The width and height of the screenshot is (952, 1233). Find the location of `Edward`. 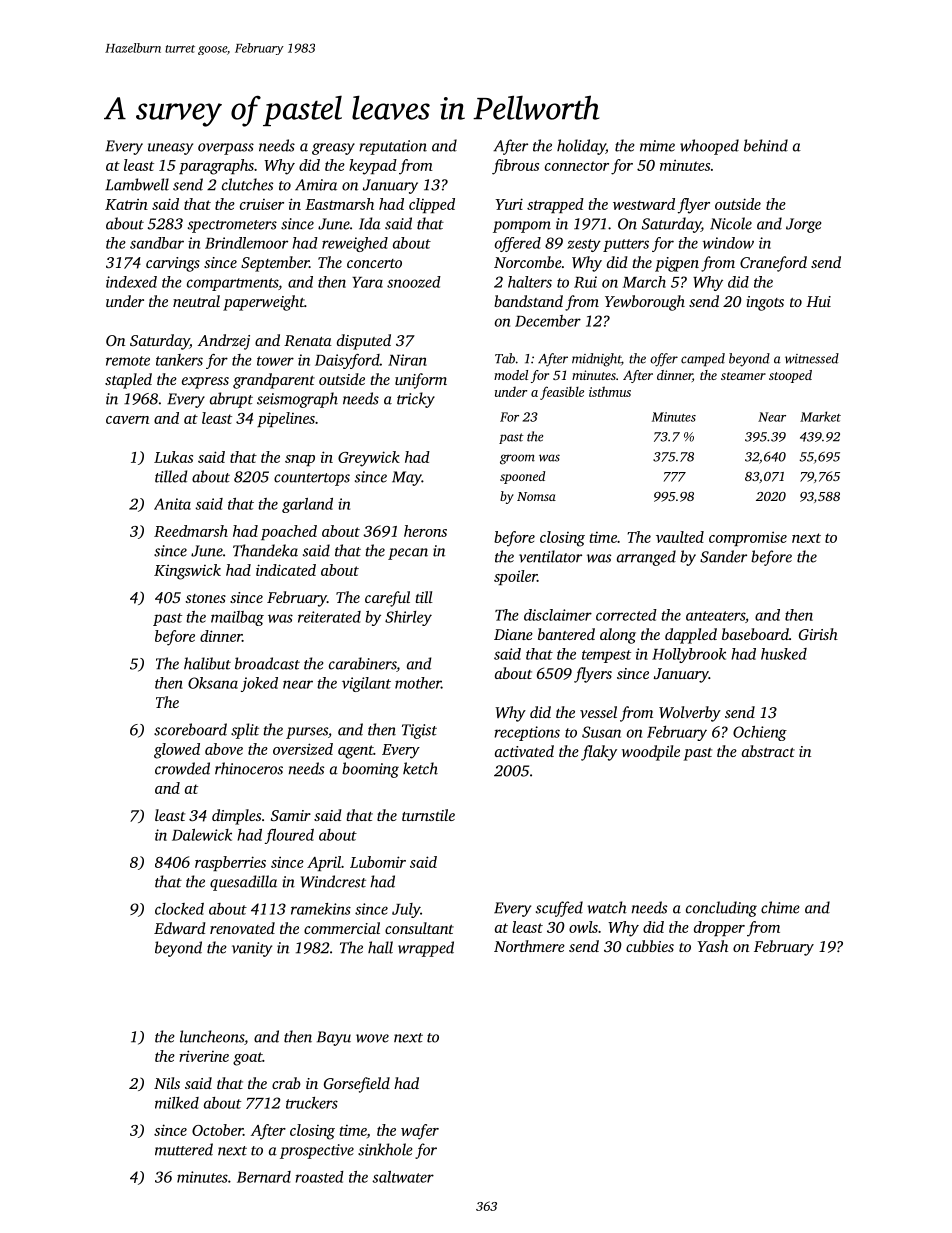

Edward is located at coordinates (180, 928).
